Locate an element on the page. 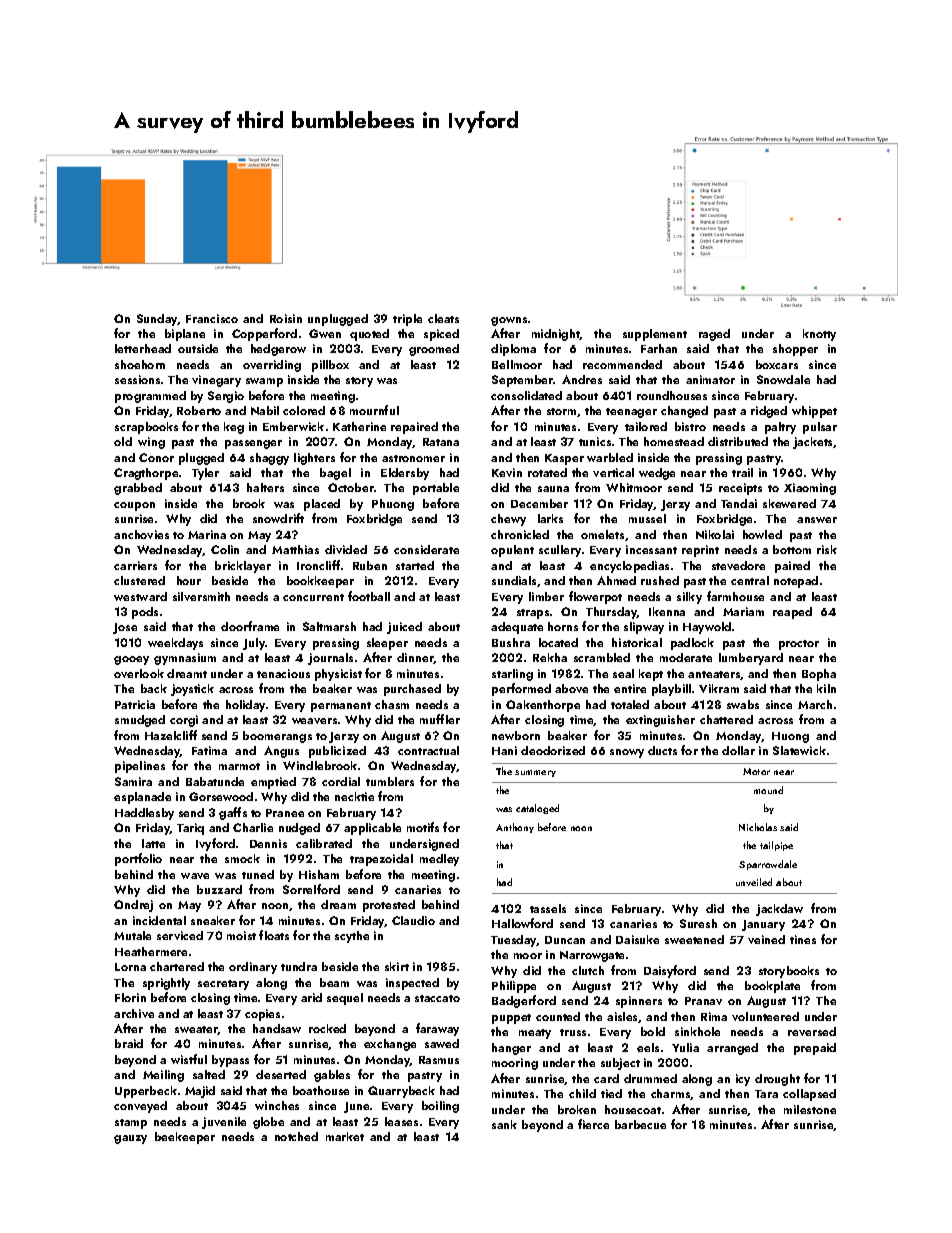 This image has width=952, height=1233. overriding is located at coordinates (272, 366).
